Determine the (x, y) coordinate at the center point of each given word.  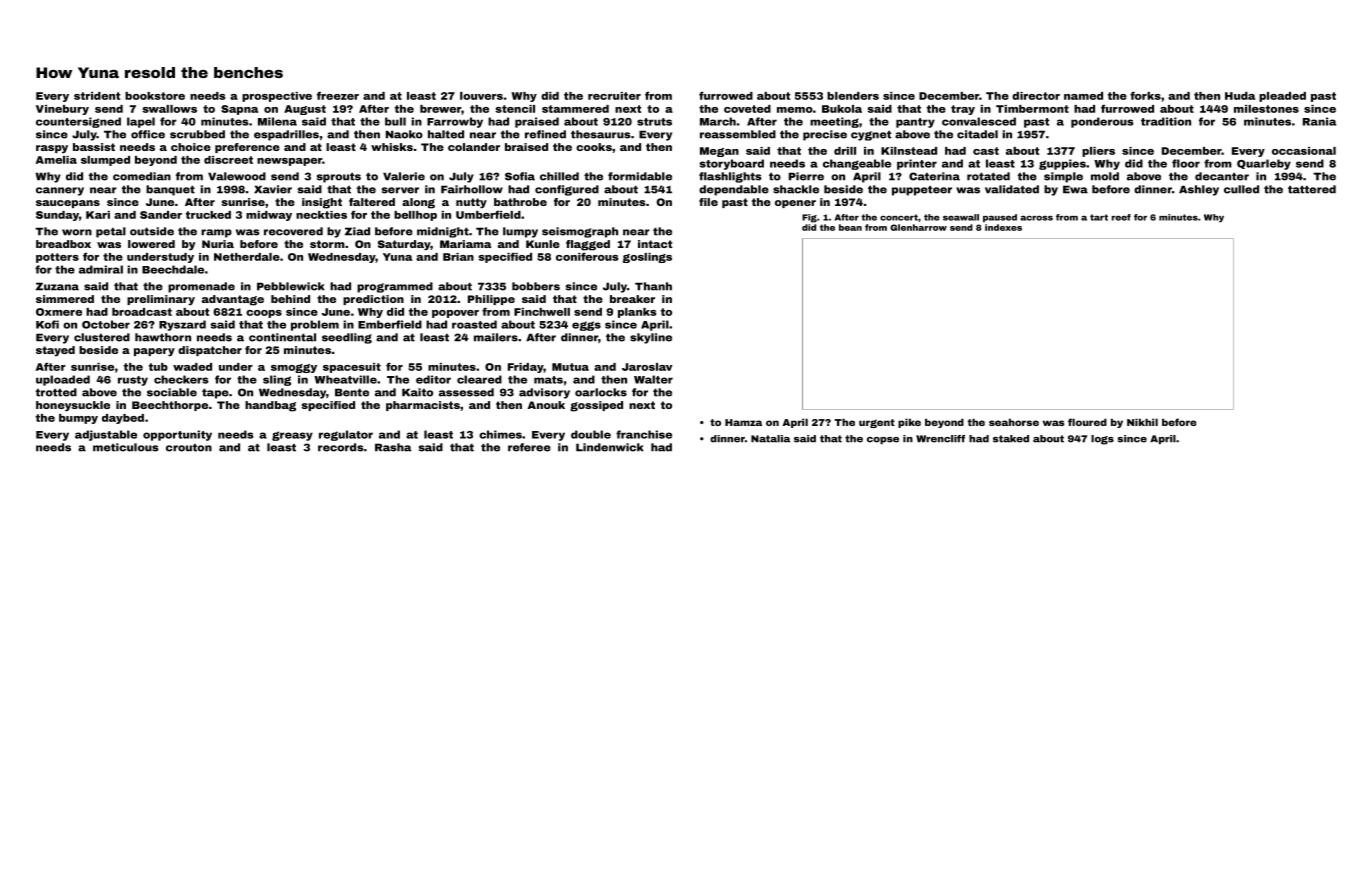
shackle (796, 189)
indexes (1003, 227)
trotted (56, 392)
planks (637, 313)
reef (1121, 217)
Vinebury (62, 110)
